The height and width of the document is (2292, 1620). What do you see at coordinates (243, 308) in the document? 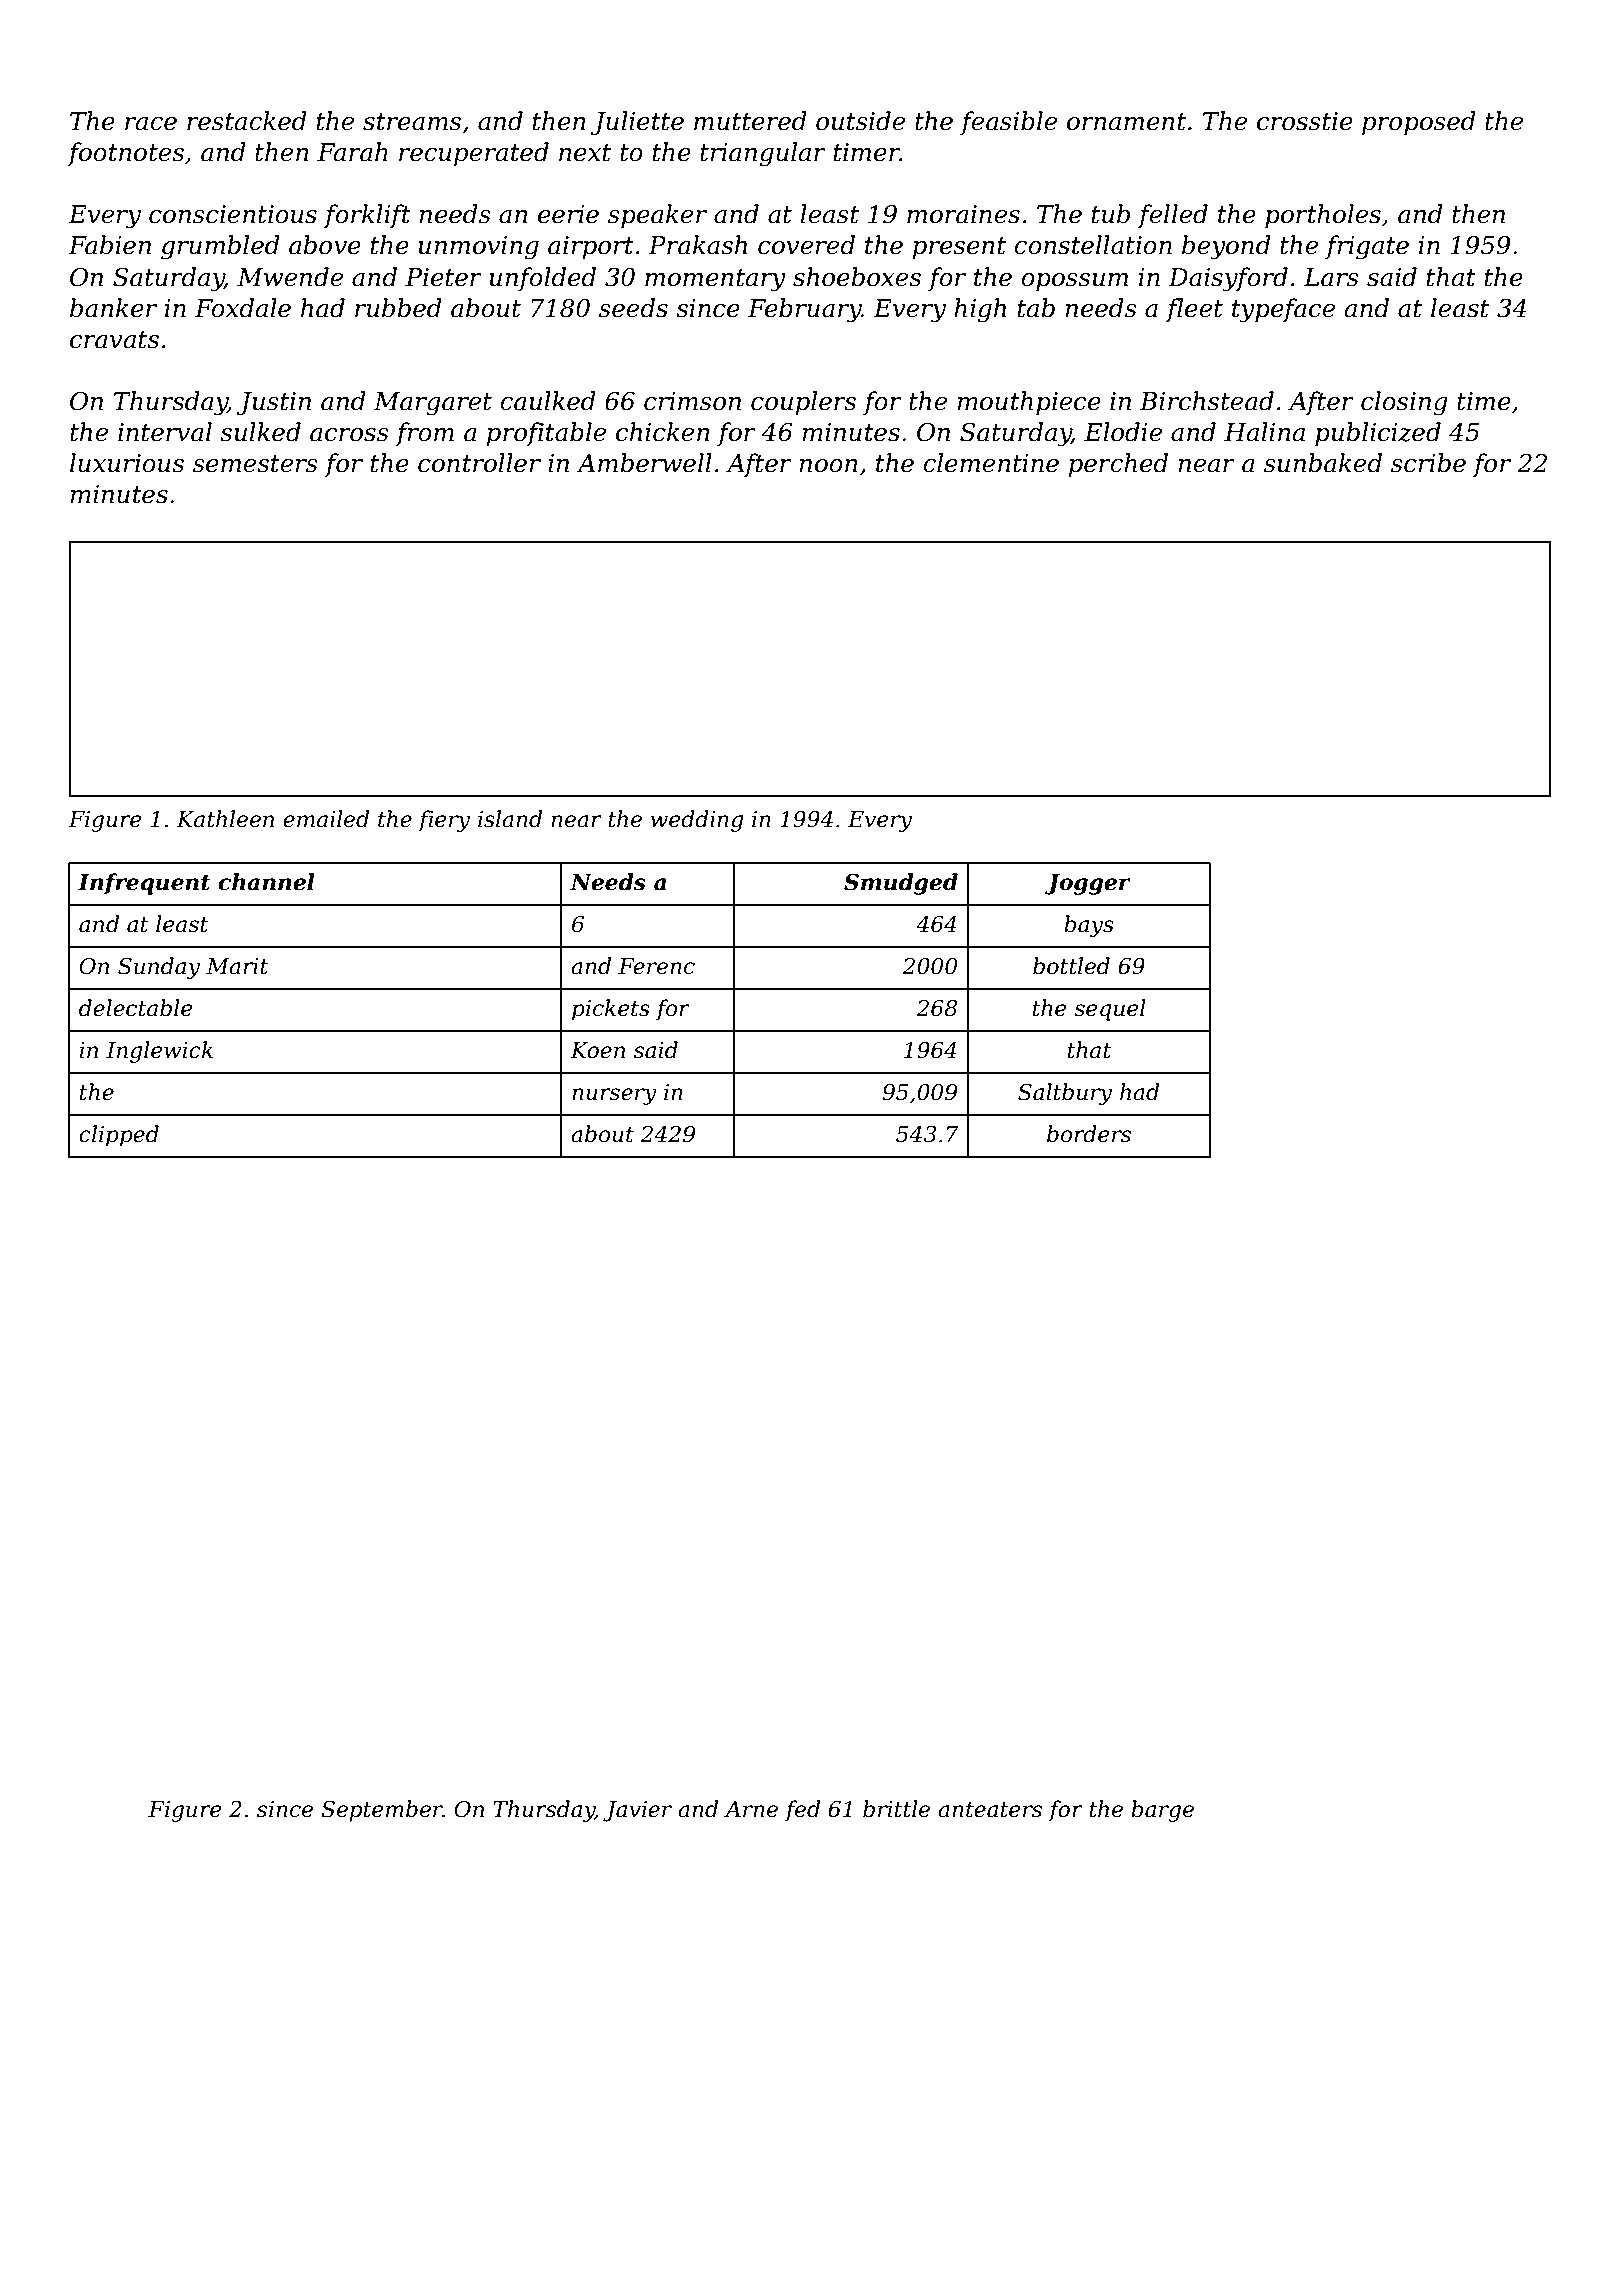
I see `Foxdale` at bounding box center [243, 308].
